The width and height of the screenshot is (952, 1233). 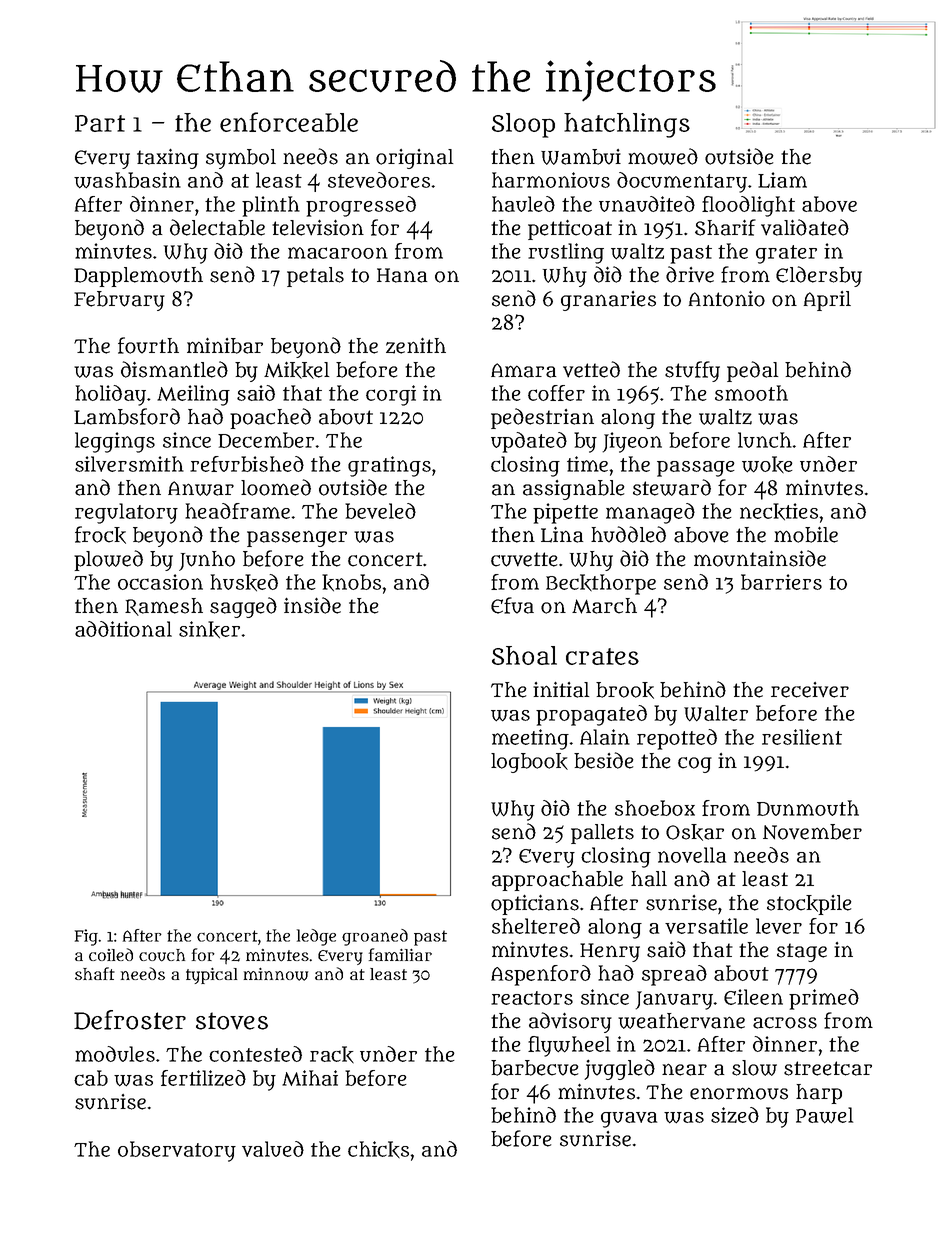 What do you see at coordinates (524, 559) in the screenshot?
I see `cuvette` at bounding box center [524, 559].
